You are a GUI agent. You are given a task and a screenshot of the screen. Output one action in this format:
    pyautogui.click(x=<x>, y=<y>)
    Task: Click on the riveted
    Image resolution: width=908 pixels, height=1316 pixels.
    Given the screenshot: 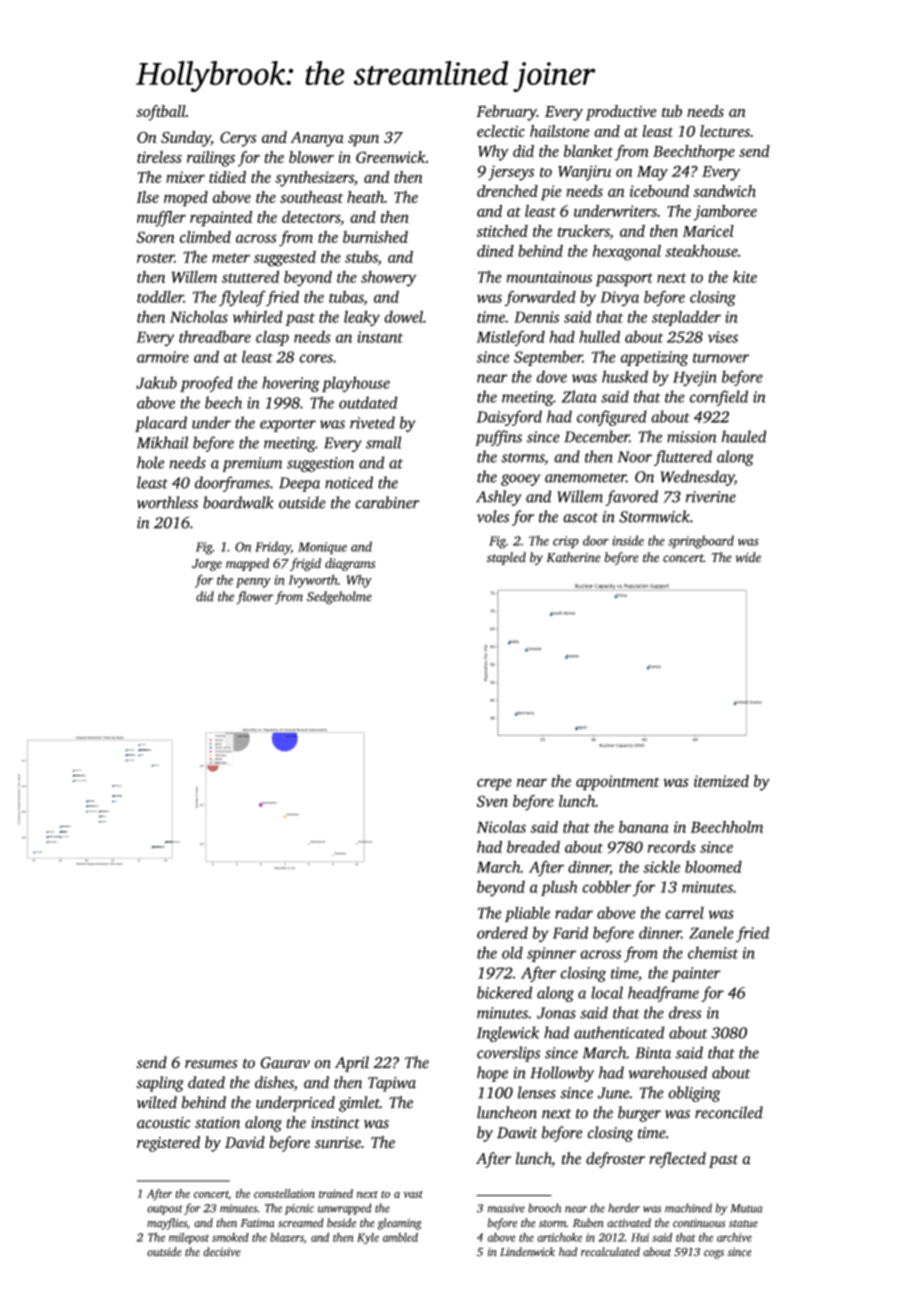 What is the action you would take?
    pyautogui.click(x=372, y=422)
